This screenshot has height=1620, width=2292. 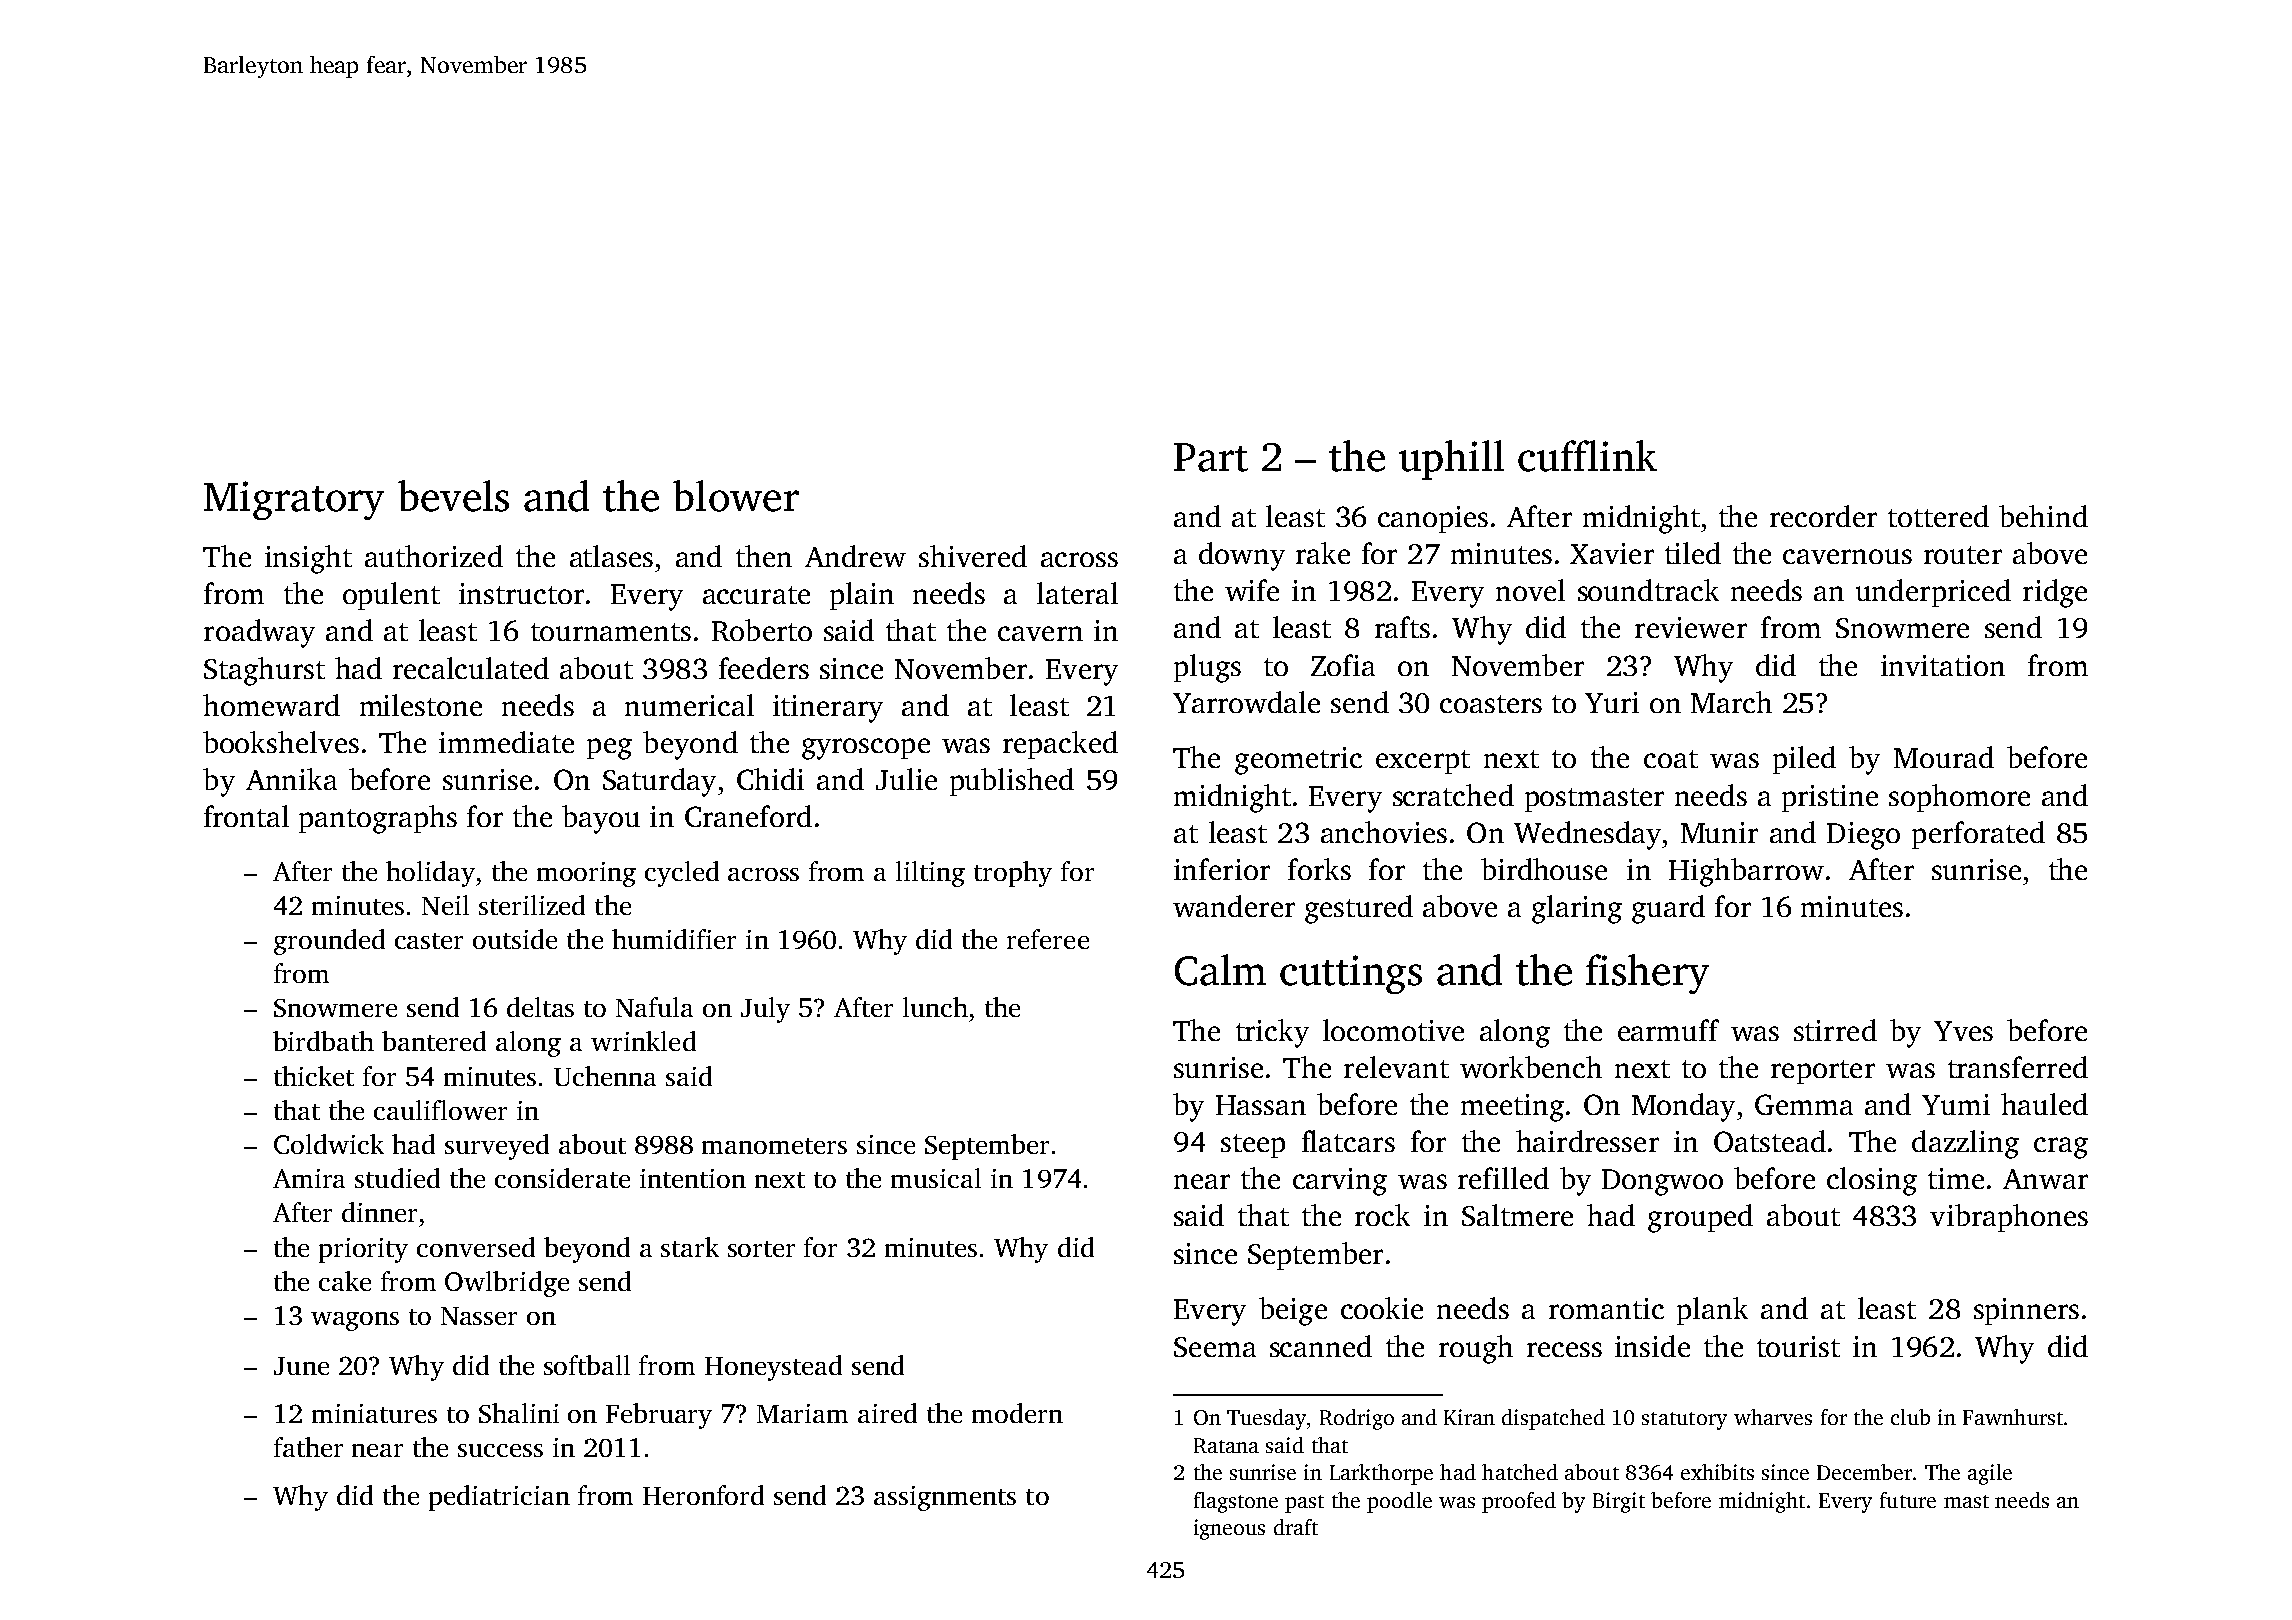 I want to click on underpriced, so click(x=1933, y=593).
